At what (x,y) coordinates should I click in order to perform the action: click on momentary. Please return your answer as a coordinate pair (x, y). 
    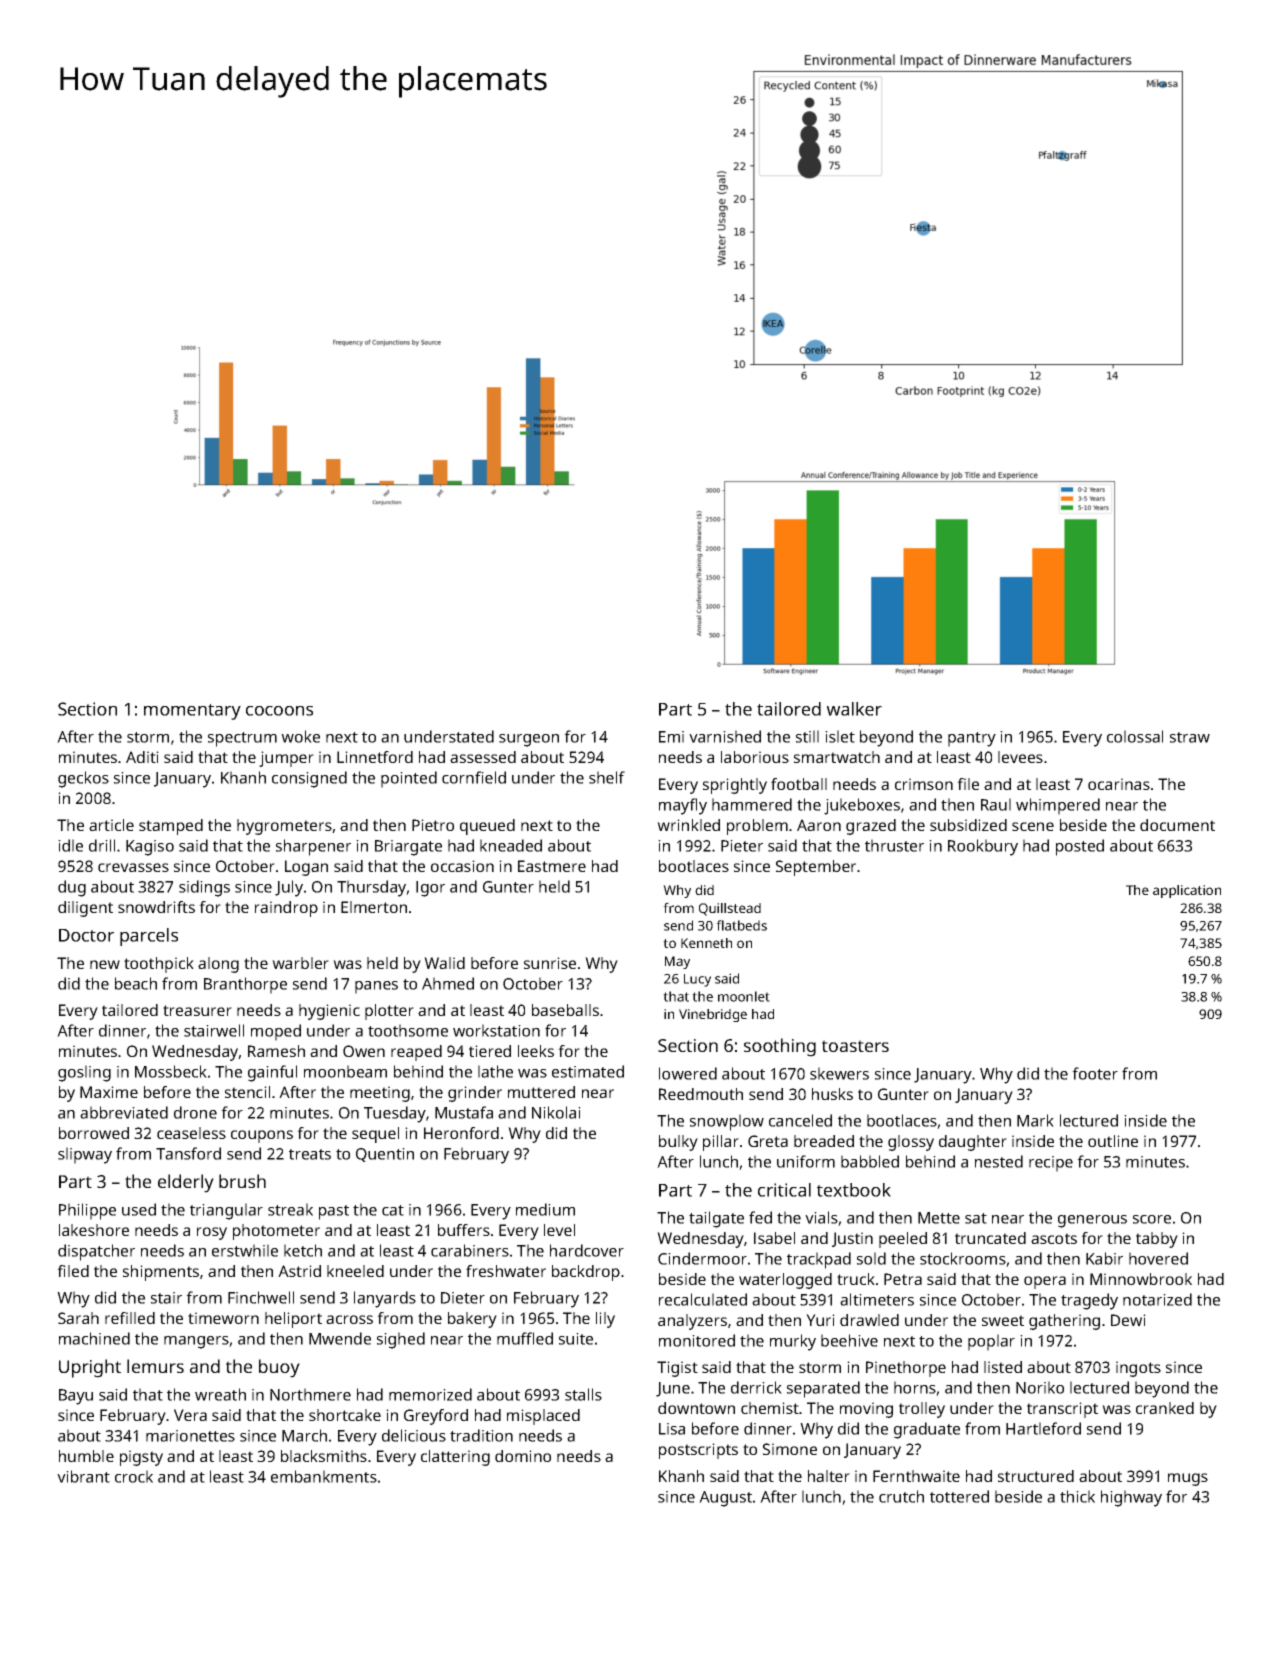
    Looking at the image, I should click on (192, 712).
